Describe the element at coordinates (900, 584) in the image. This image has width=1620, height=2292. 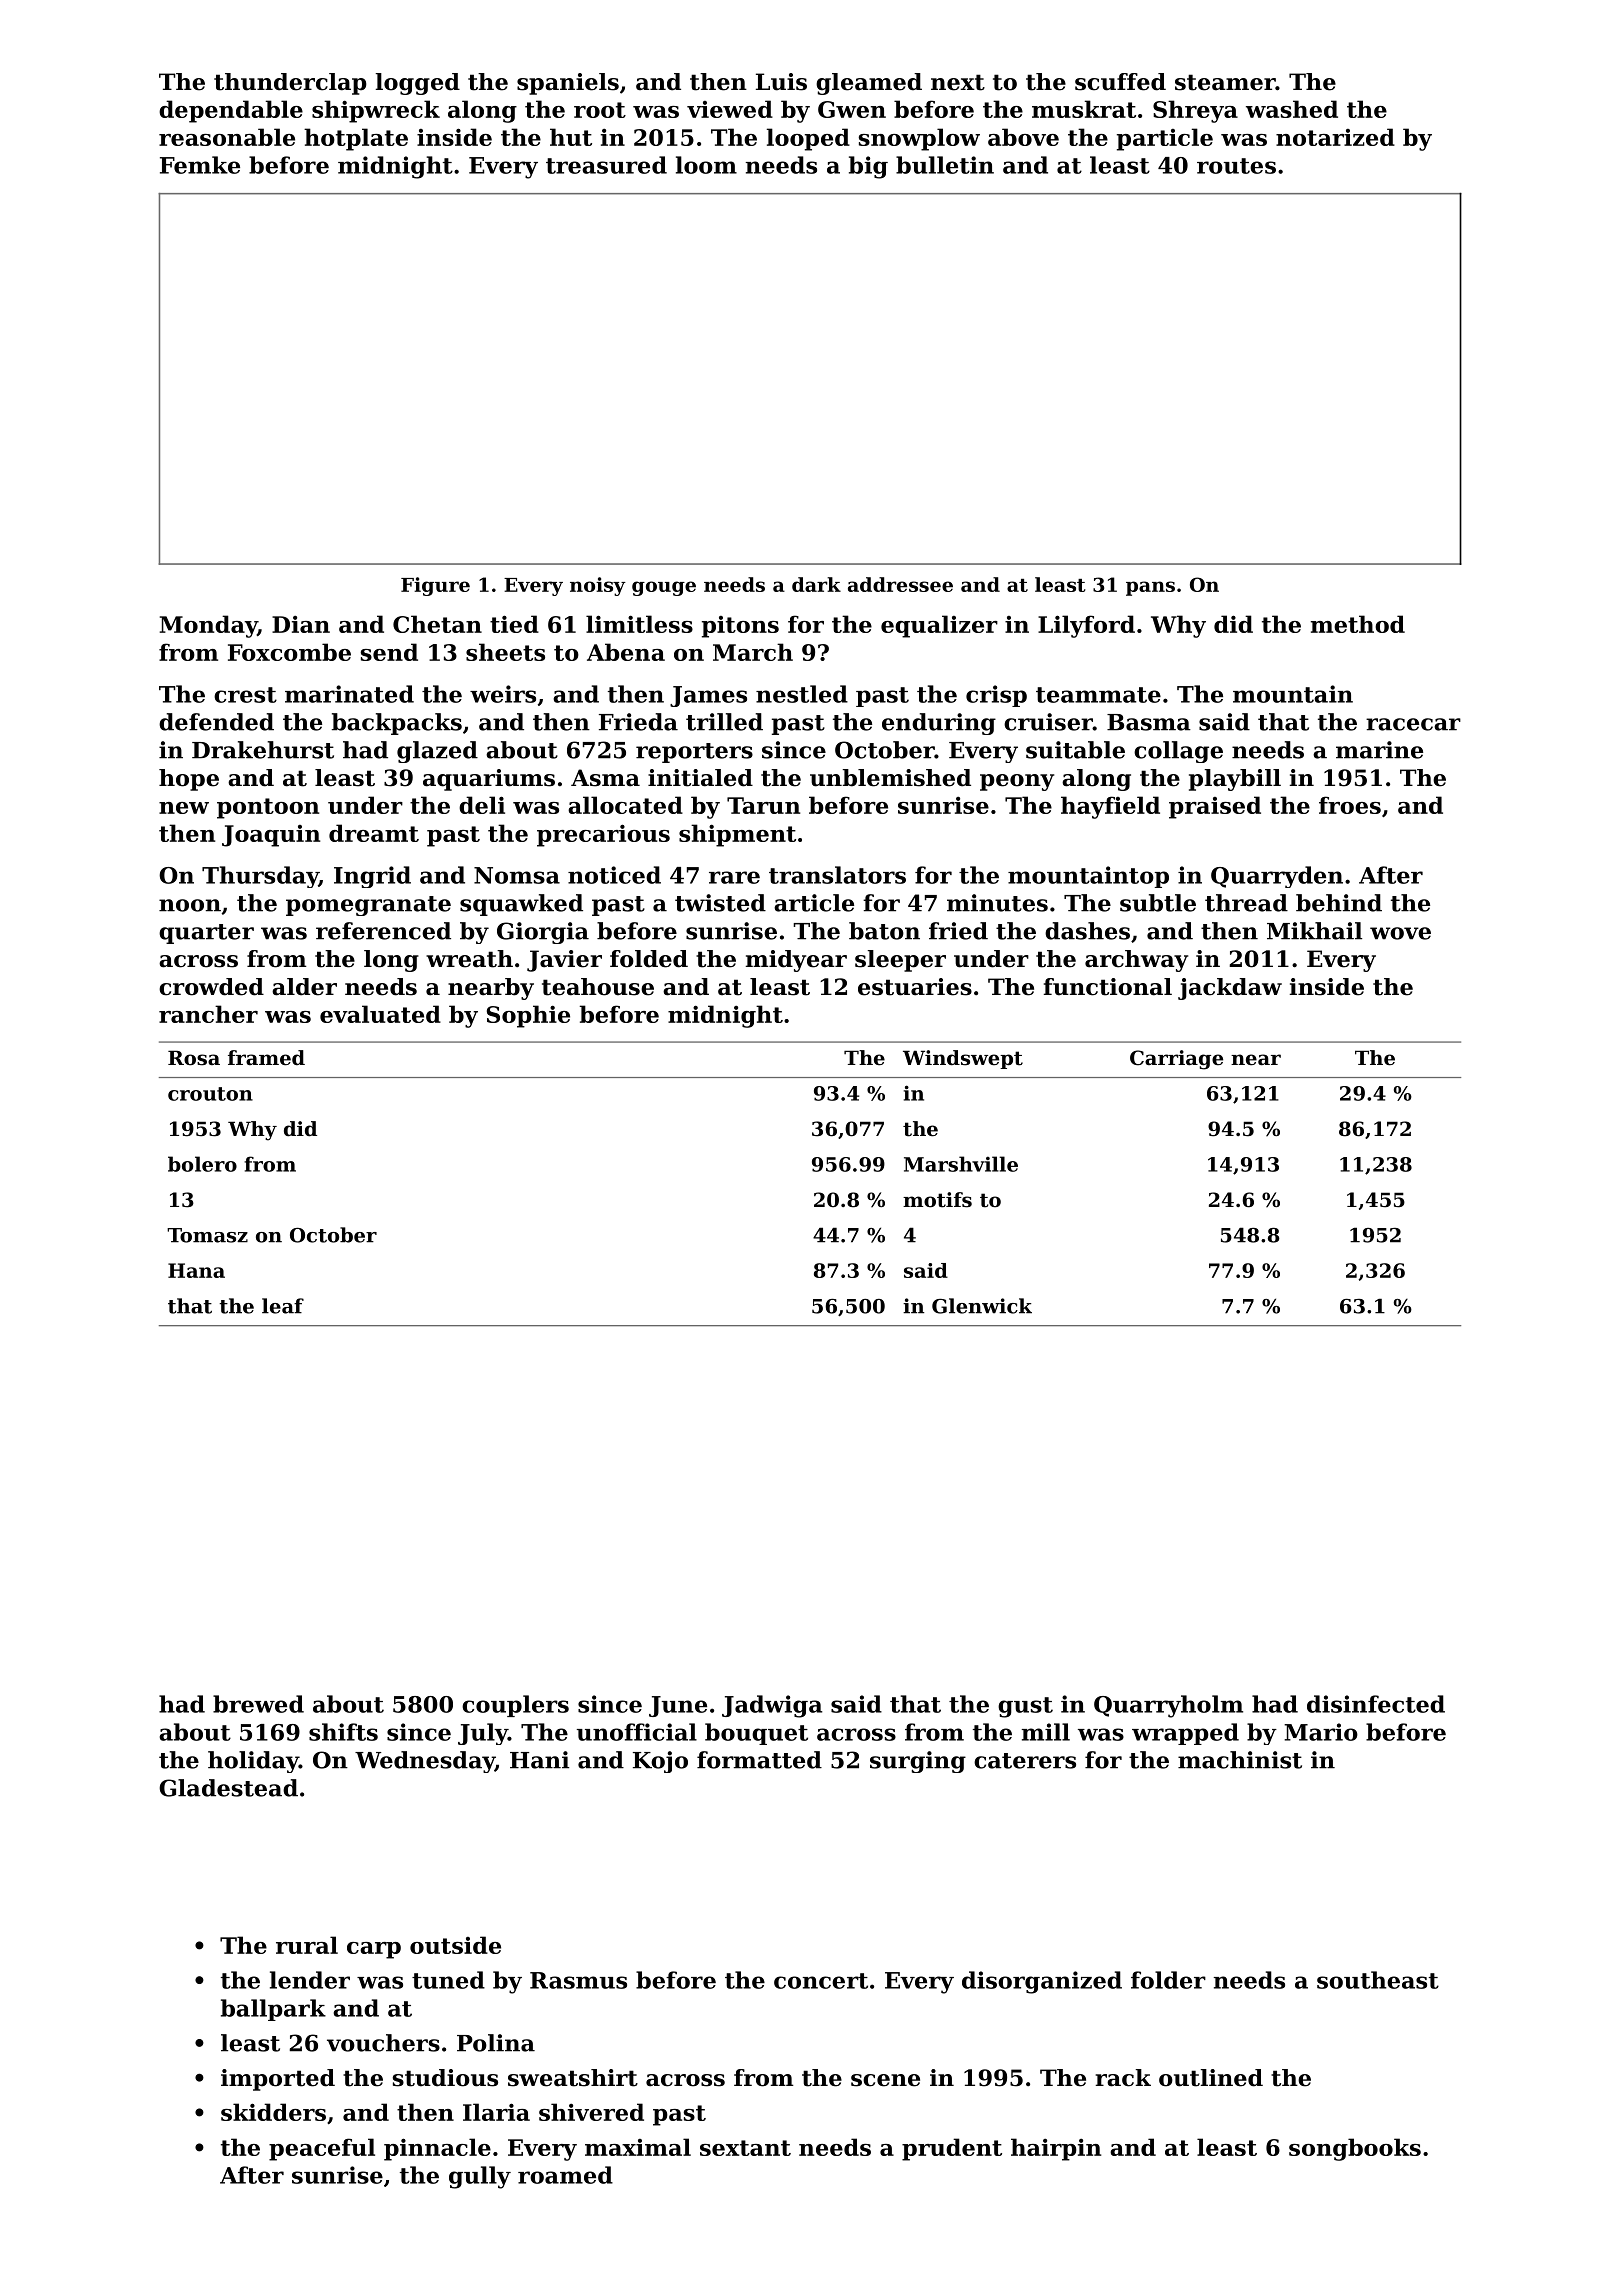
I see `addressee` at that location.
